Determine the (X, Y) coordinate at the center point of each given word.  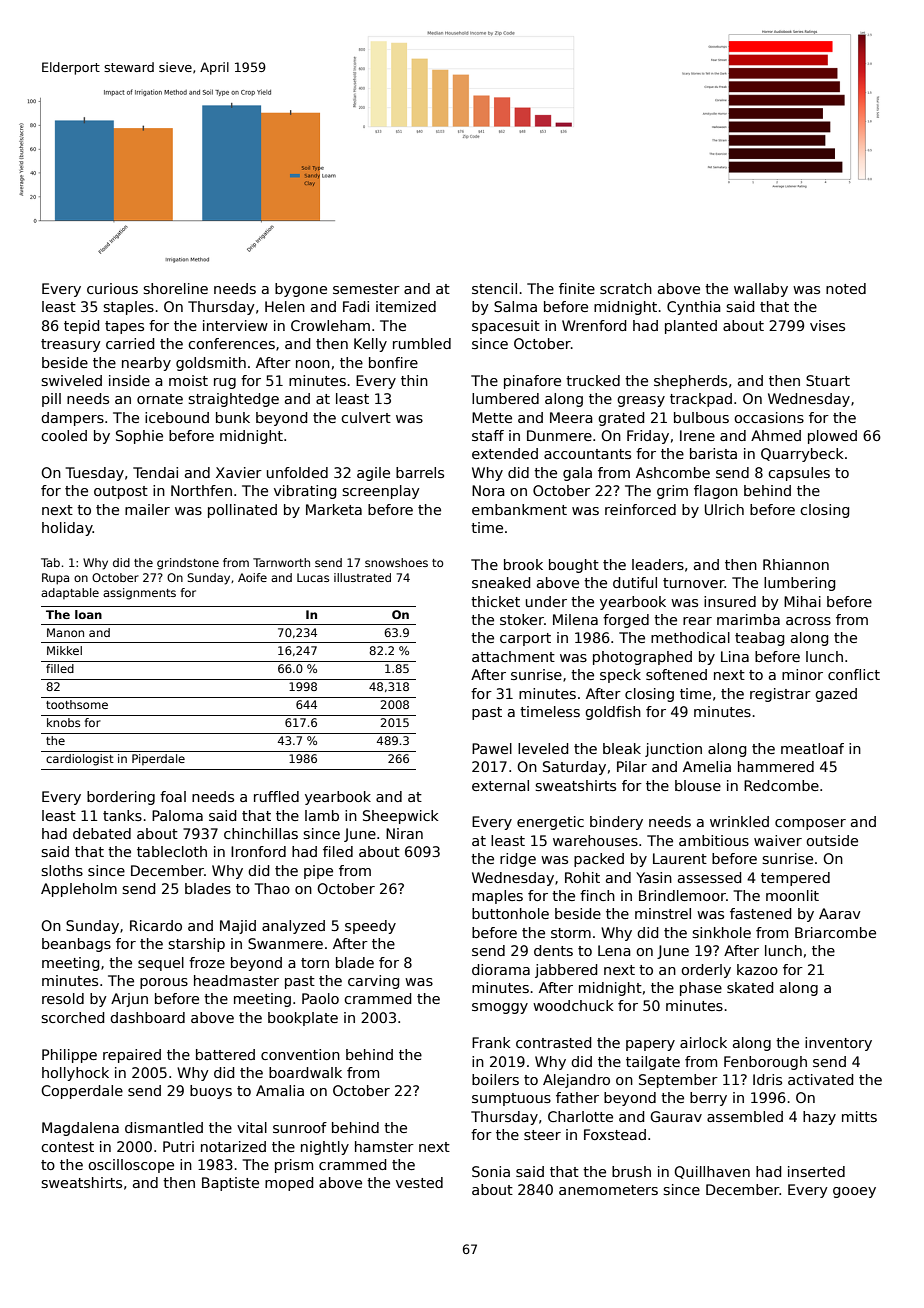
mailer (147, 509)
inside (129, 380)
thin (414, 380)
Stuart (828, 380)
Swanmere (285, 943)
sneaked (501, 582)
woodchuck (573, 1005)
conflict (854, 674)
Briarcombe (835, 932)
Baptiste (230, 1184)
